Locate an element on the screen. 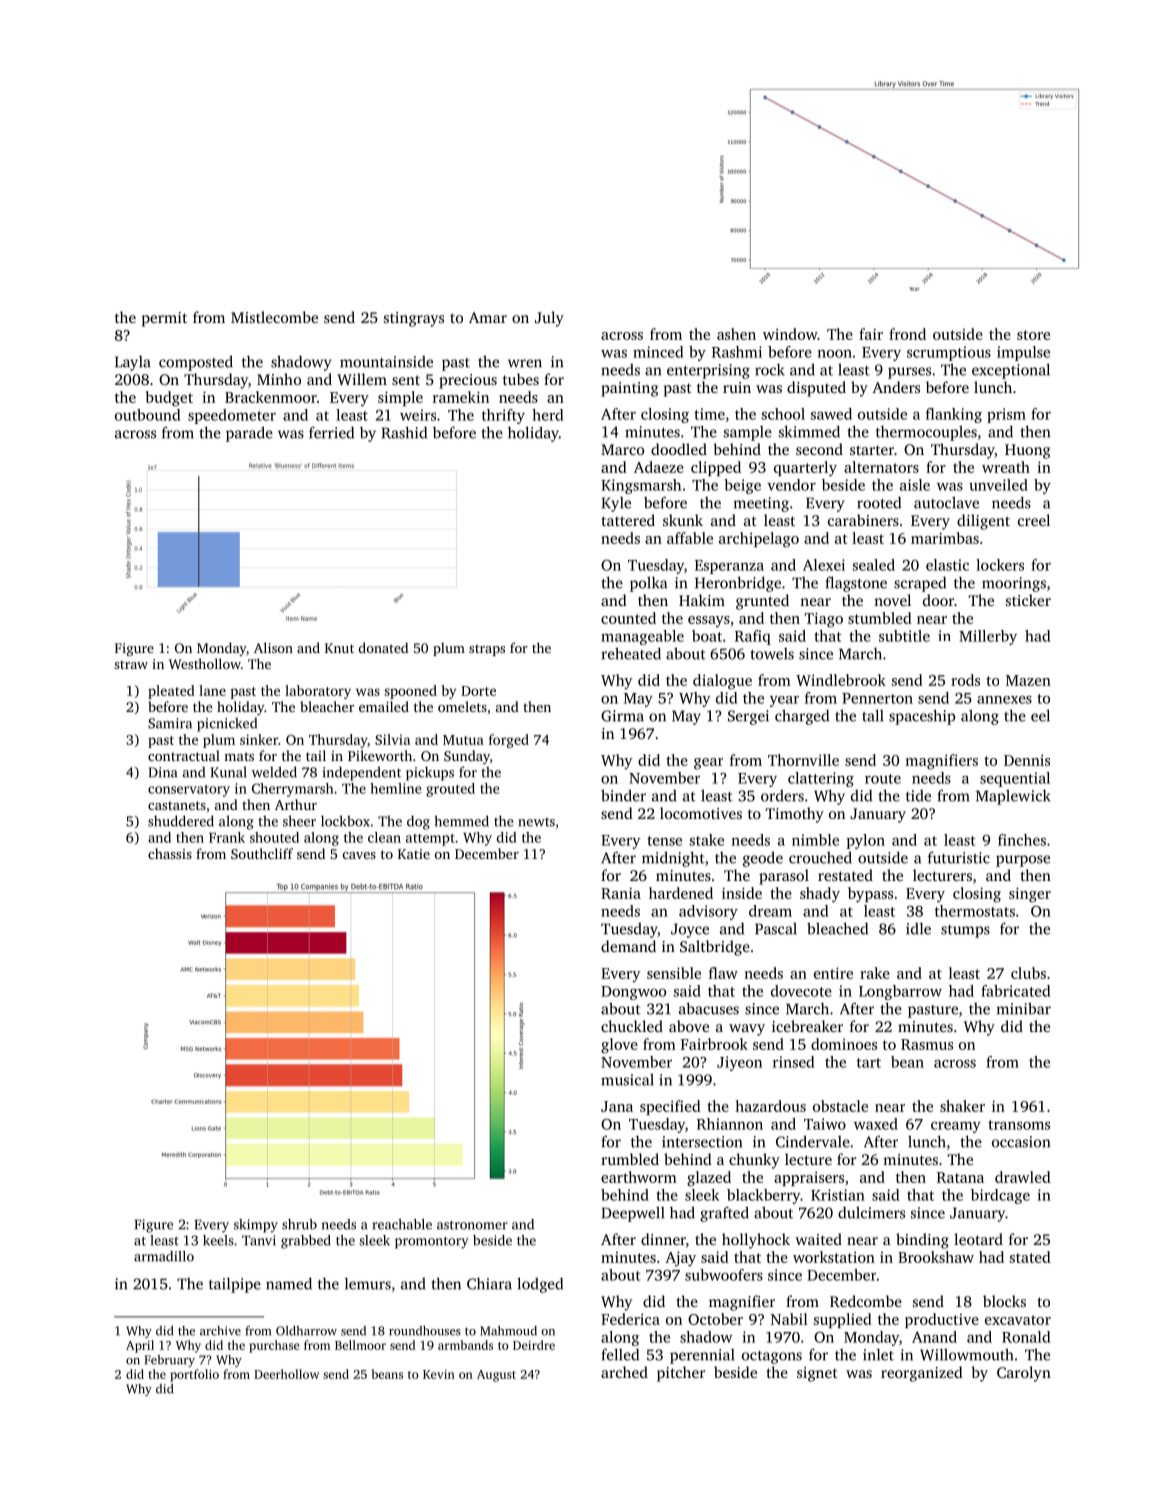 The width and height of the screenshot is (1165, 1508). polka is located at coordinates (648, 584).
